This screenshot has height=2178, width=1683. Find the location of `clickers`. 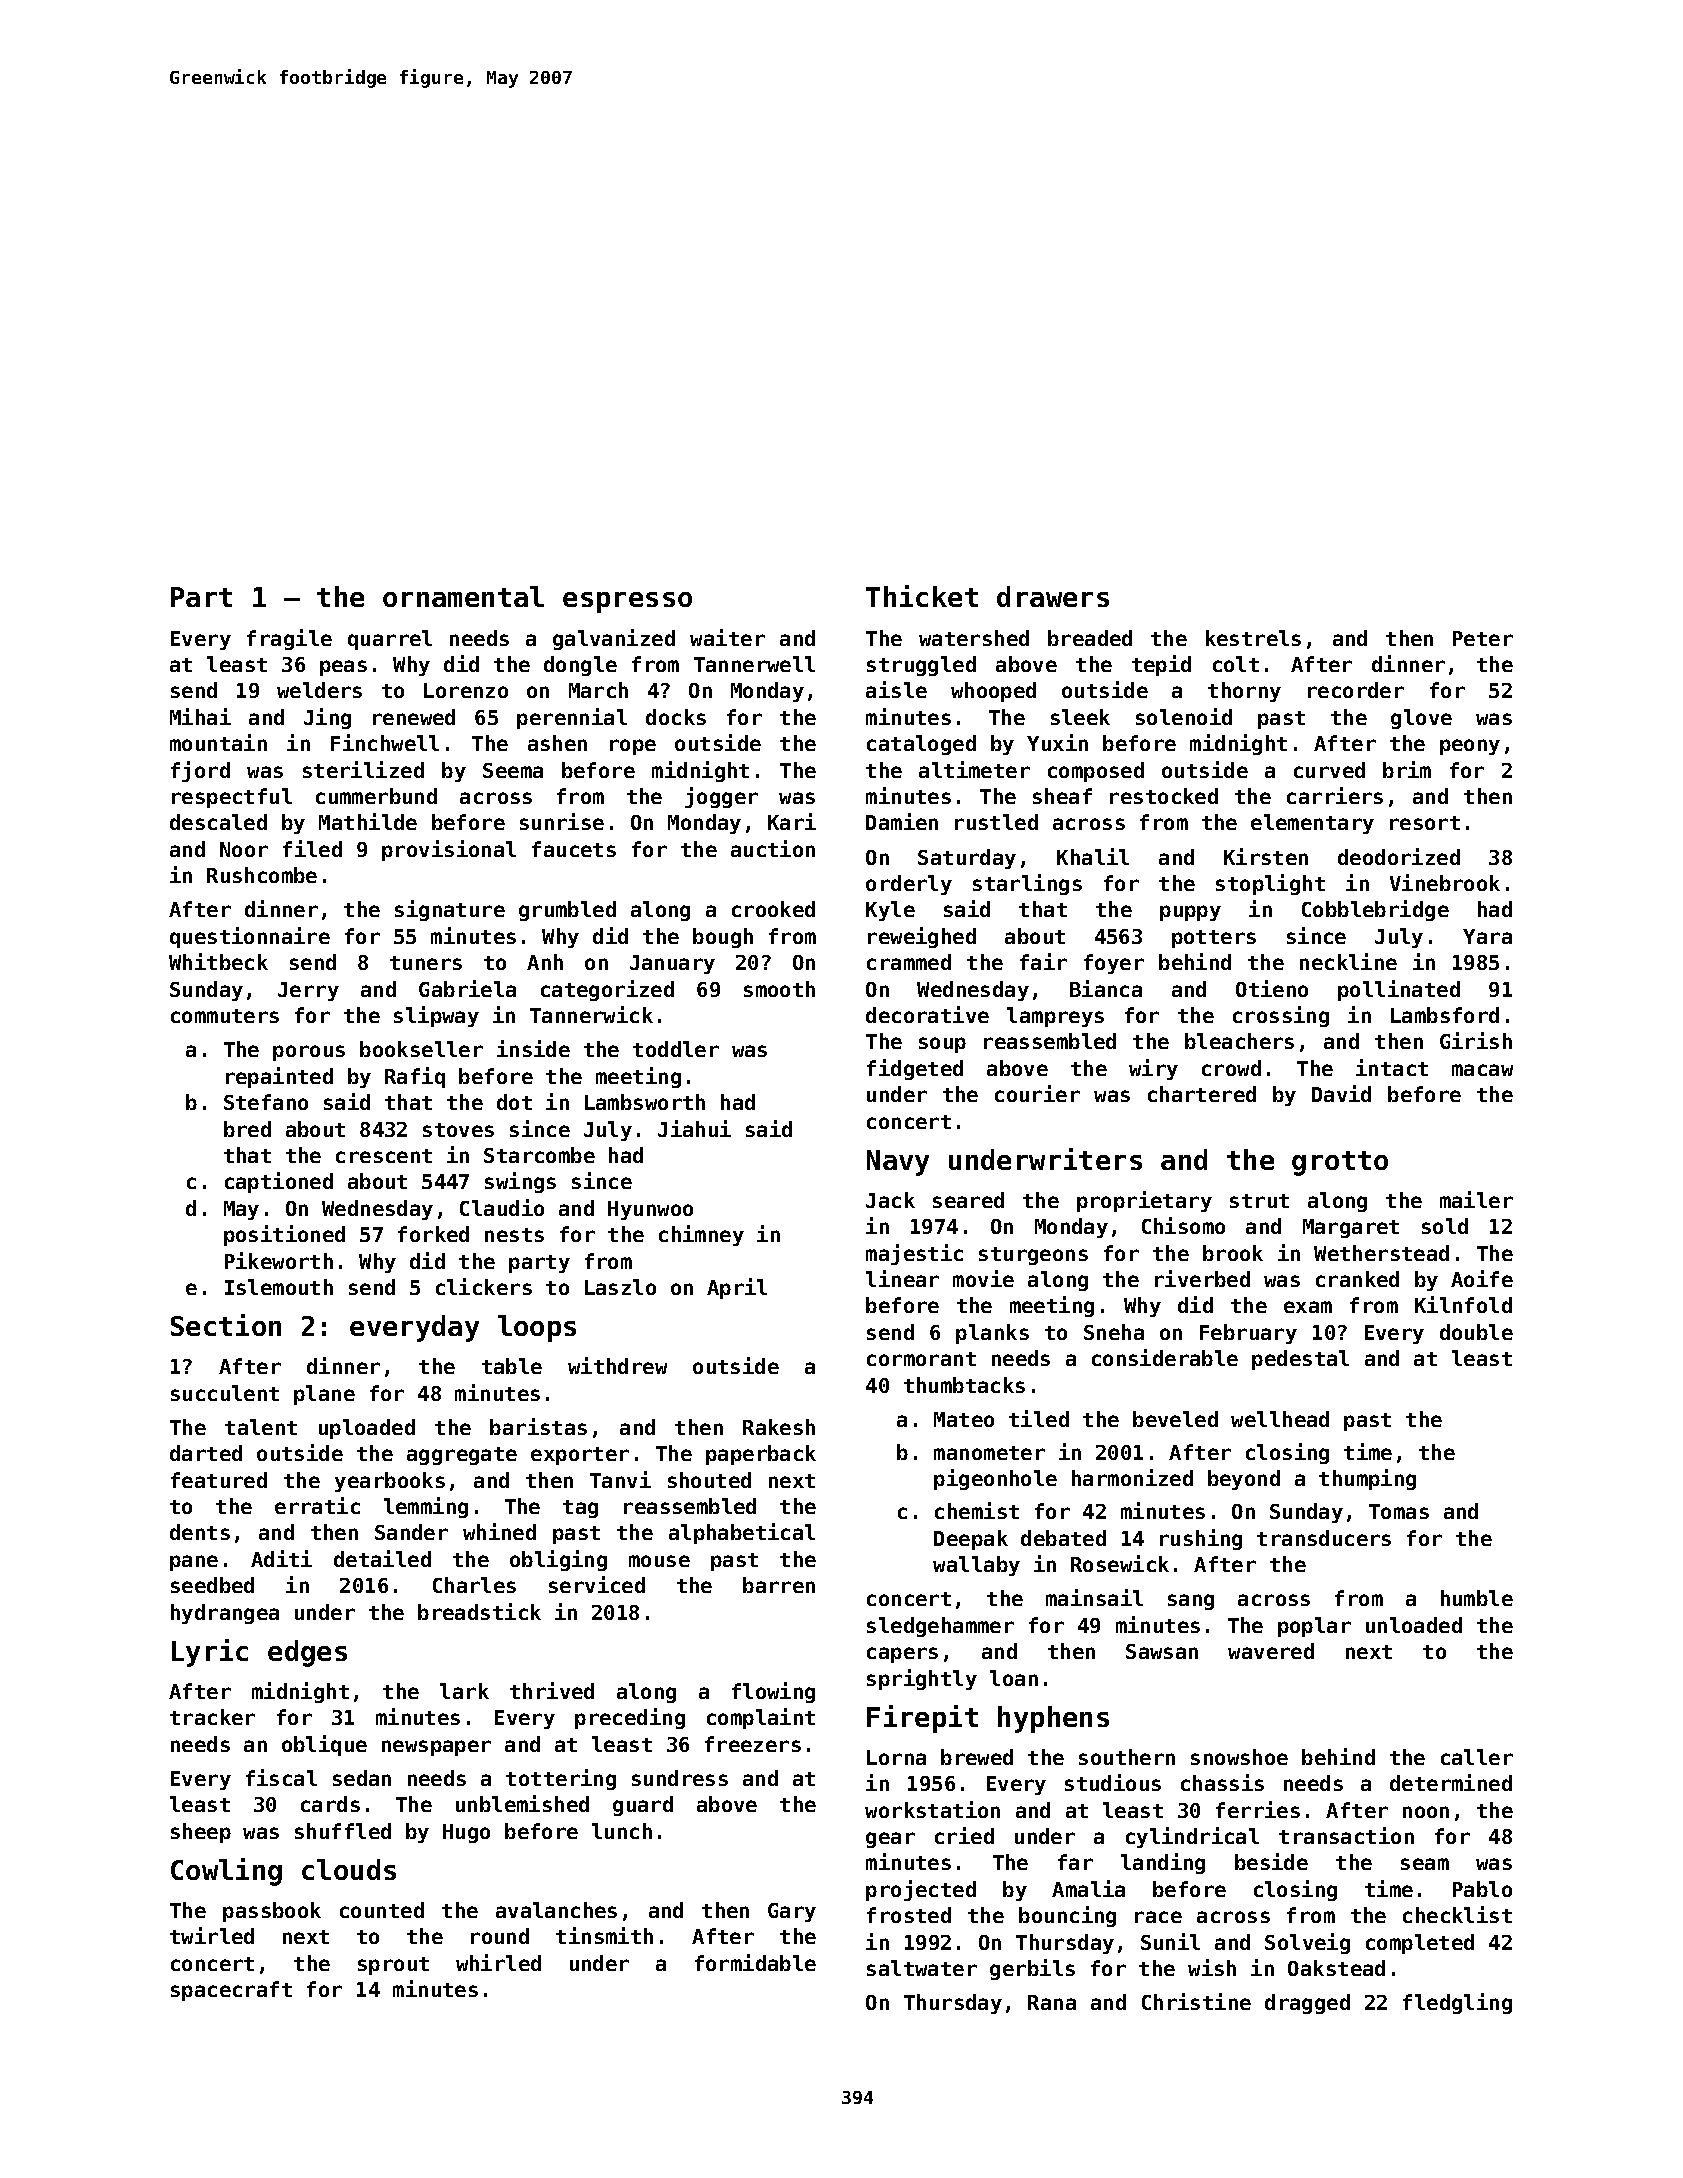

clickers is located at coordinates (484, 1286).
